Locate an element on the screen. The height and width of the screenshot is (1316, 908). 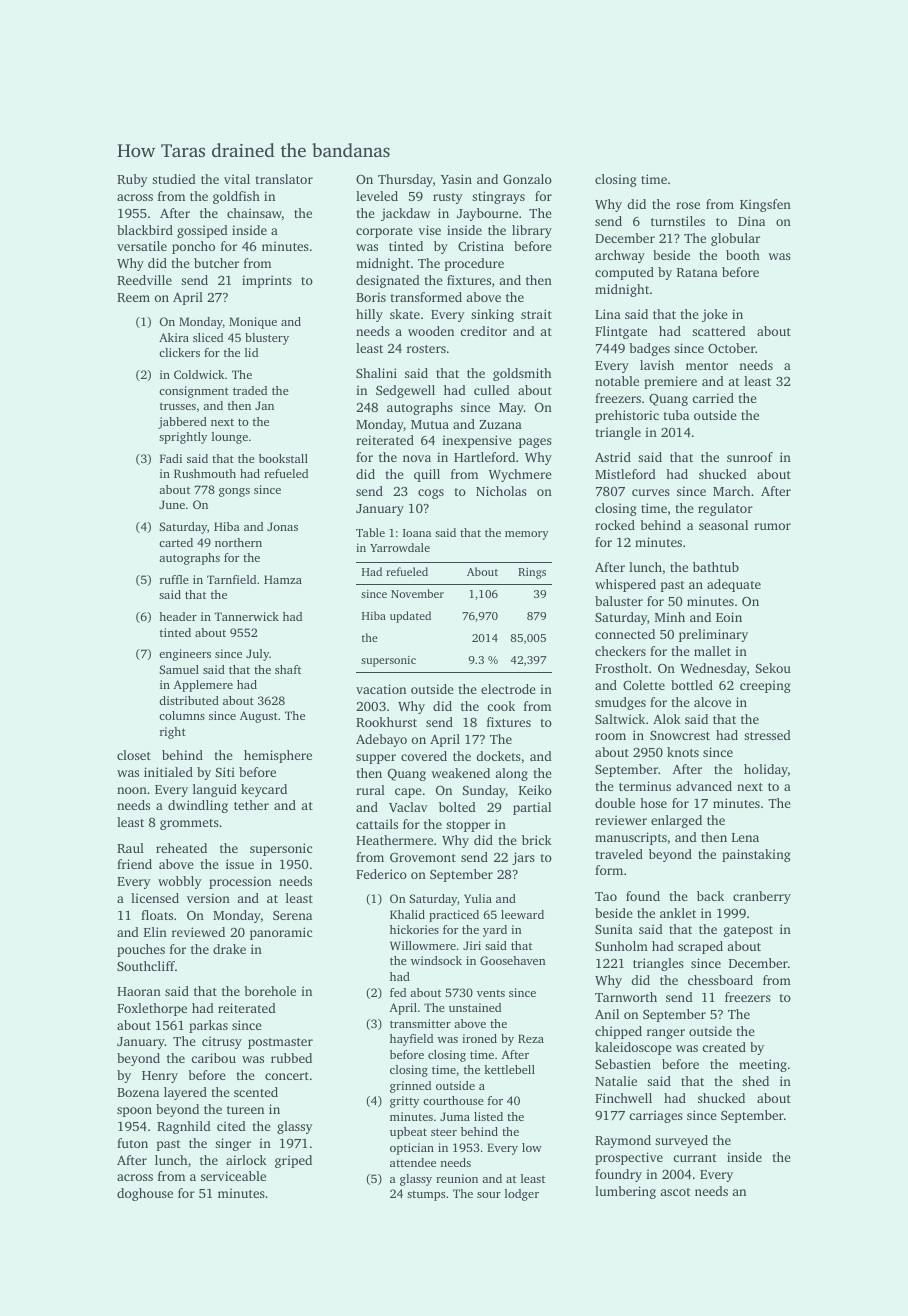
Yasin is located at coordinates (456, 179).
